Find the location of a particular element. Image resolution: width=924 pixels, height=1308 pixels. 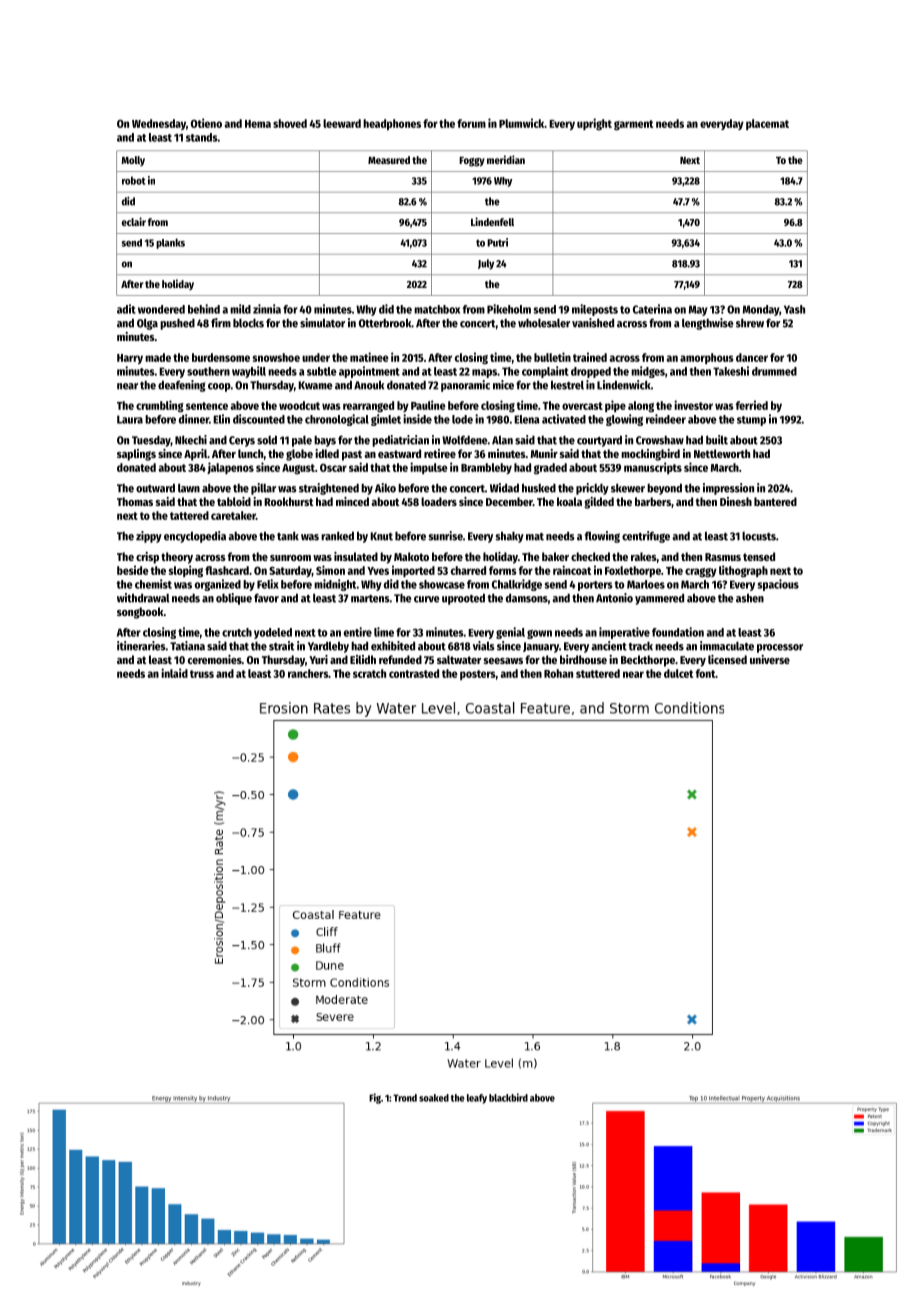

processor is located at coordinates (780, 648).
